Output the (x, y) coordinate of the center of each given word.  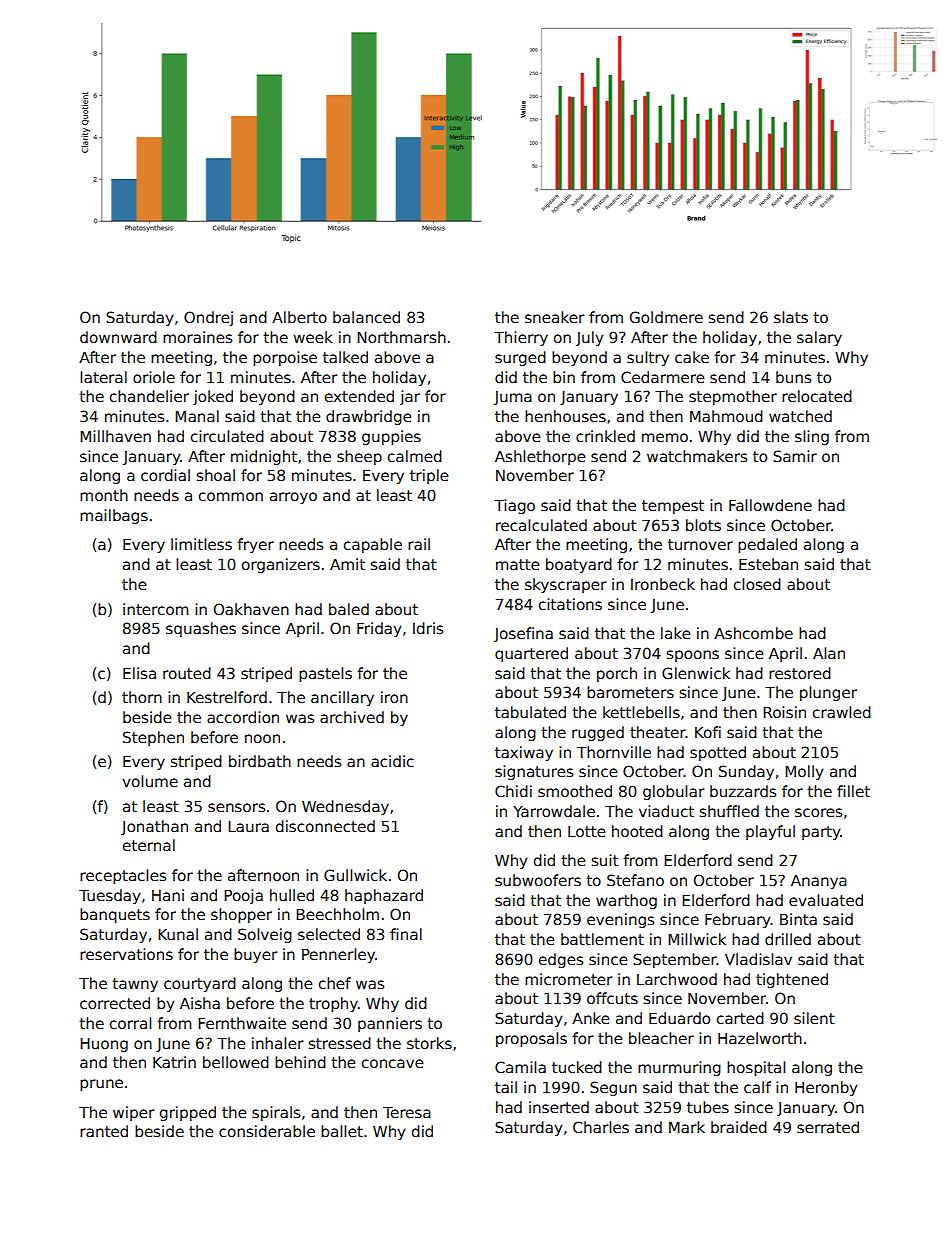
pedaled (767, 545)
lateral (103, 377)
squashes (201, 629)
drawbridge (369, 417)
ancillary (342, 698)
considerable (267, 1131)
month (104, 495)
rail (419, 544)
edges (561, 960)
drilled (788, 939)
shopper (241, 915)
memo (665, 437)
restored (800, 673)
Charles (601, 1127)
